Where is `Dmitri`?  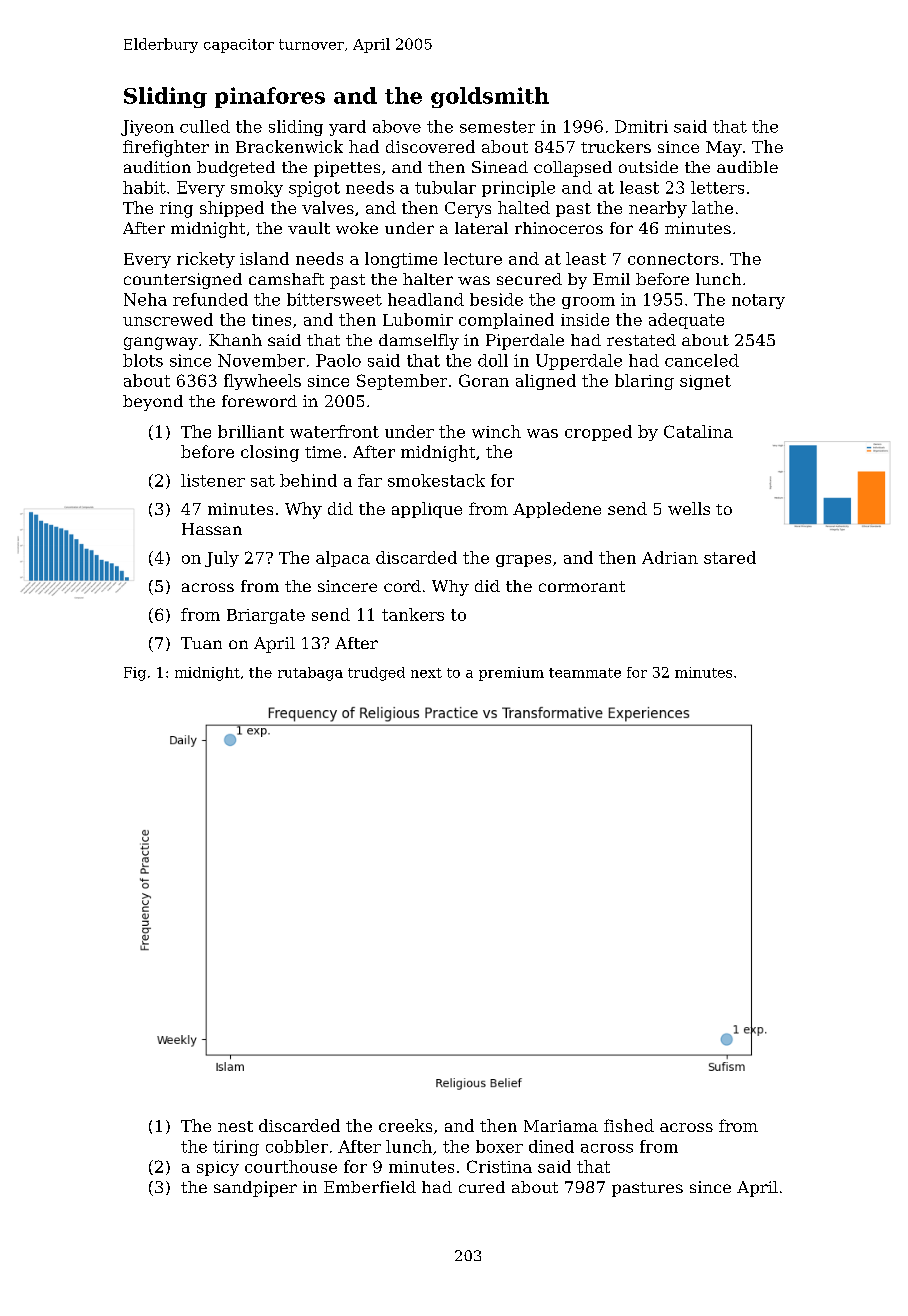
Dmitri is located at coordinates (641, 126).
